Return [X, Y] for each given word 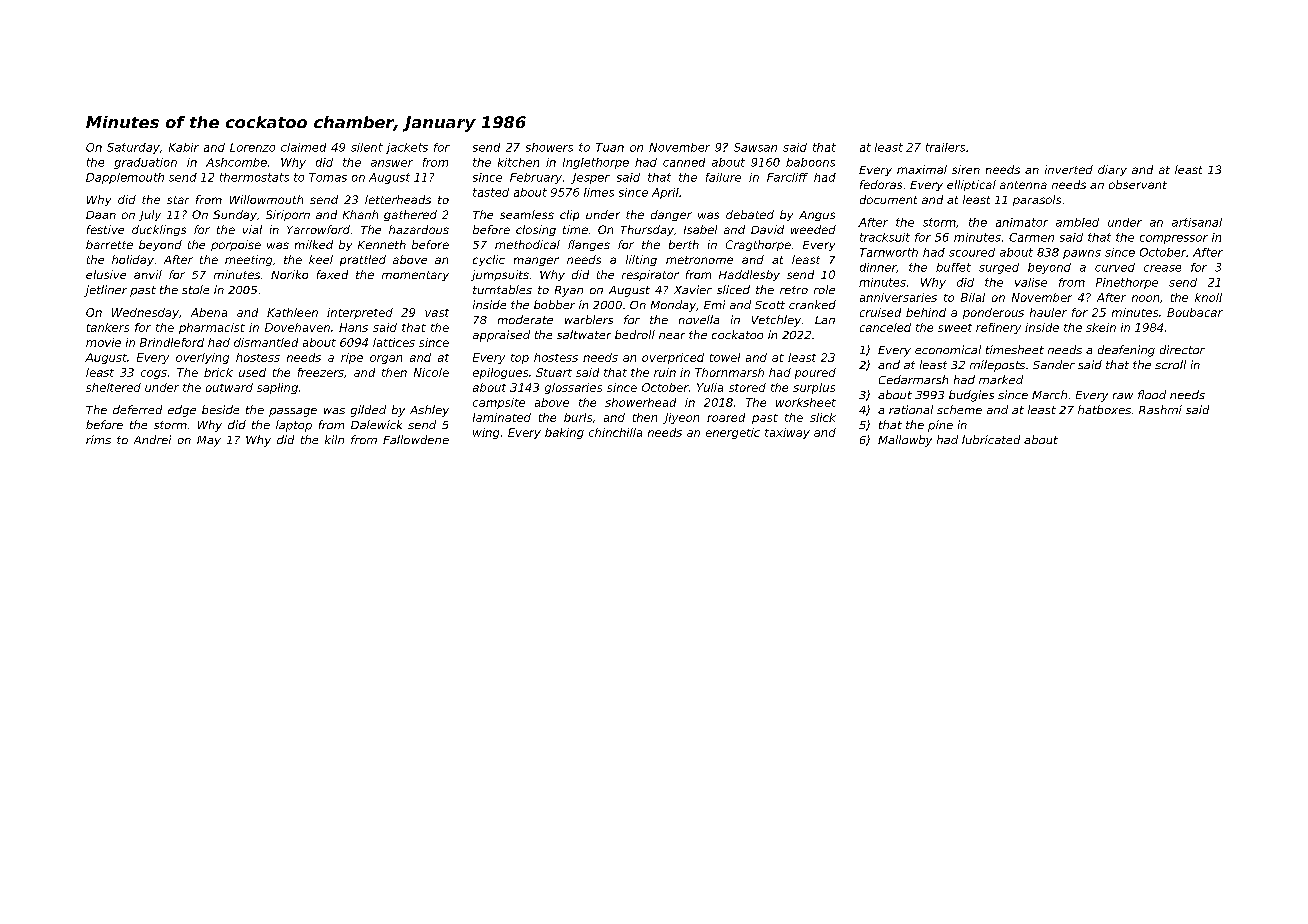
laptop [294, 426]
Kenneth [382, 244]
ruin [665, 372]
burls [578, 417]
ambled [1077, 222]
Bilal [973, 297]
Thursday [647, 230]
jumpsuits [500, 275]
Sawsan [755, 147]
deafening [1126, 351]
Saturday [133, 148]
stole [195, 289]
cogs [154, 374]
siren [966, 169]
